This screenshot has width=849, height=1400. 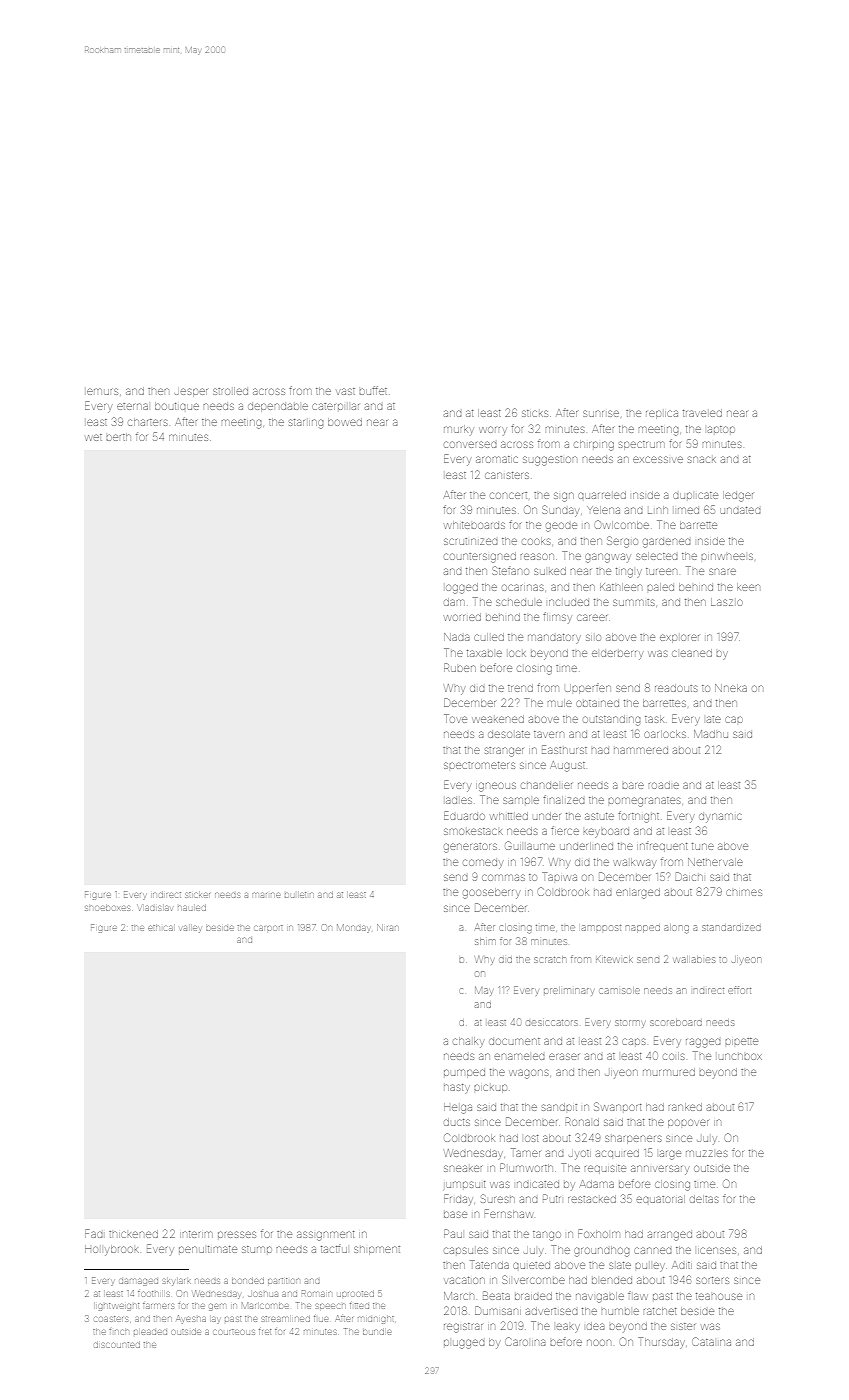 I want to click on paled, so click(x=660, y=587).
